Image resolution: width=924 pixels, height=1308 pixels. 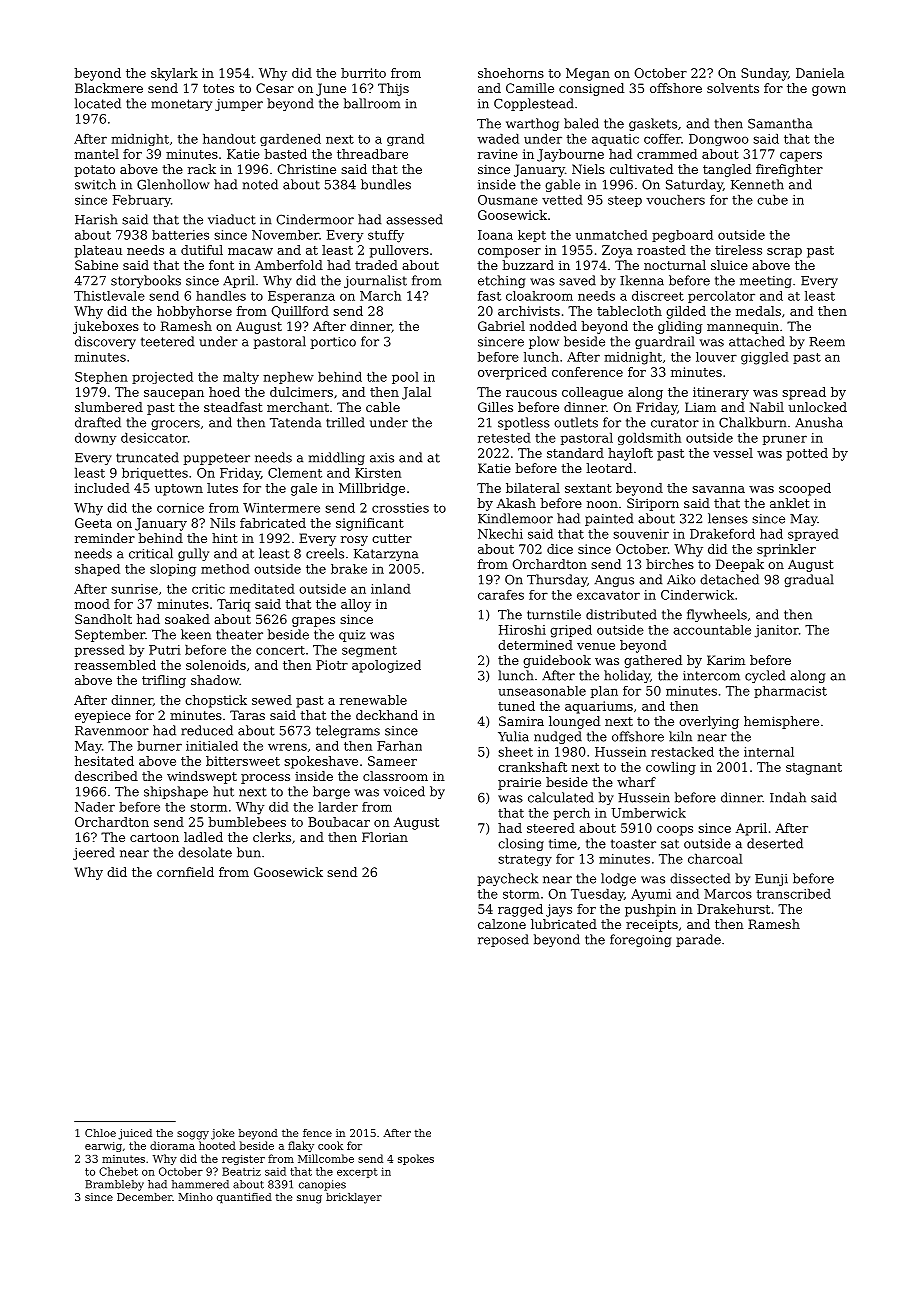 What do you see at coordinates (764, 74) in the image?
I see `Sunday` at bounding box center [764, 74].
